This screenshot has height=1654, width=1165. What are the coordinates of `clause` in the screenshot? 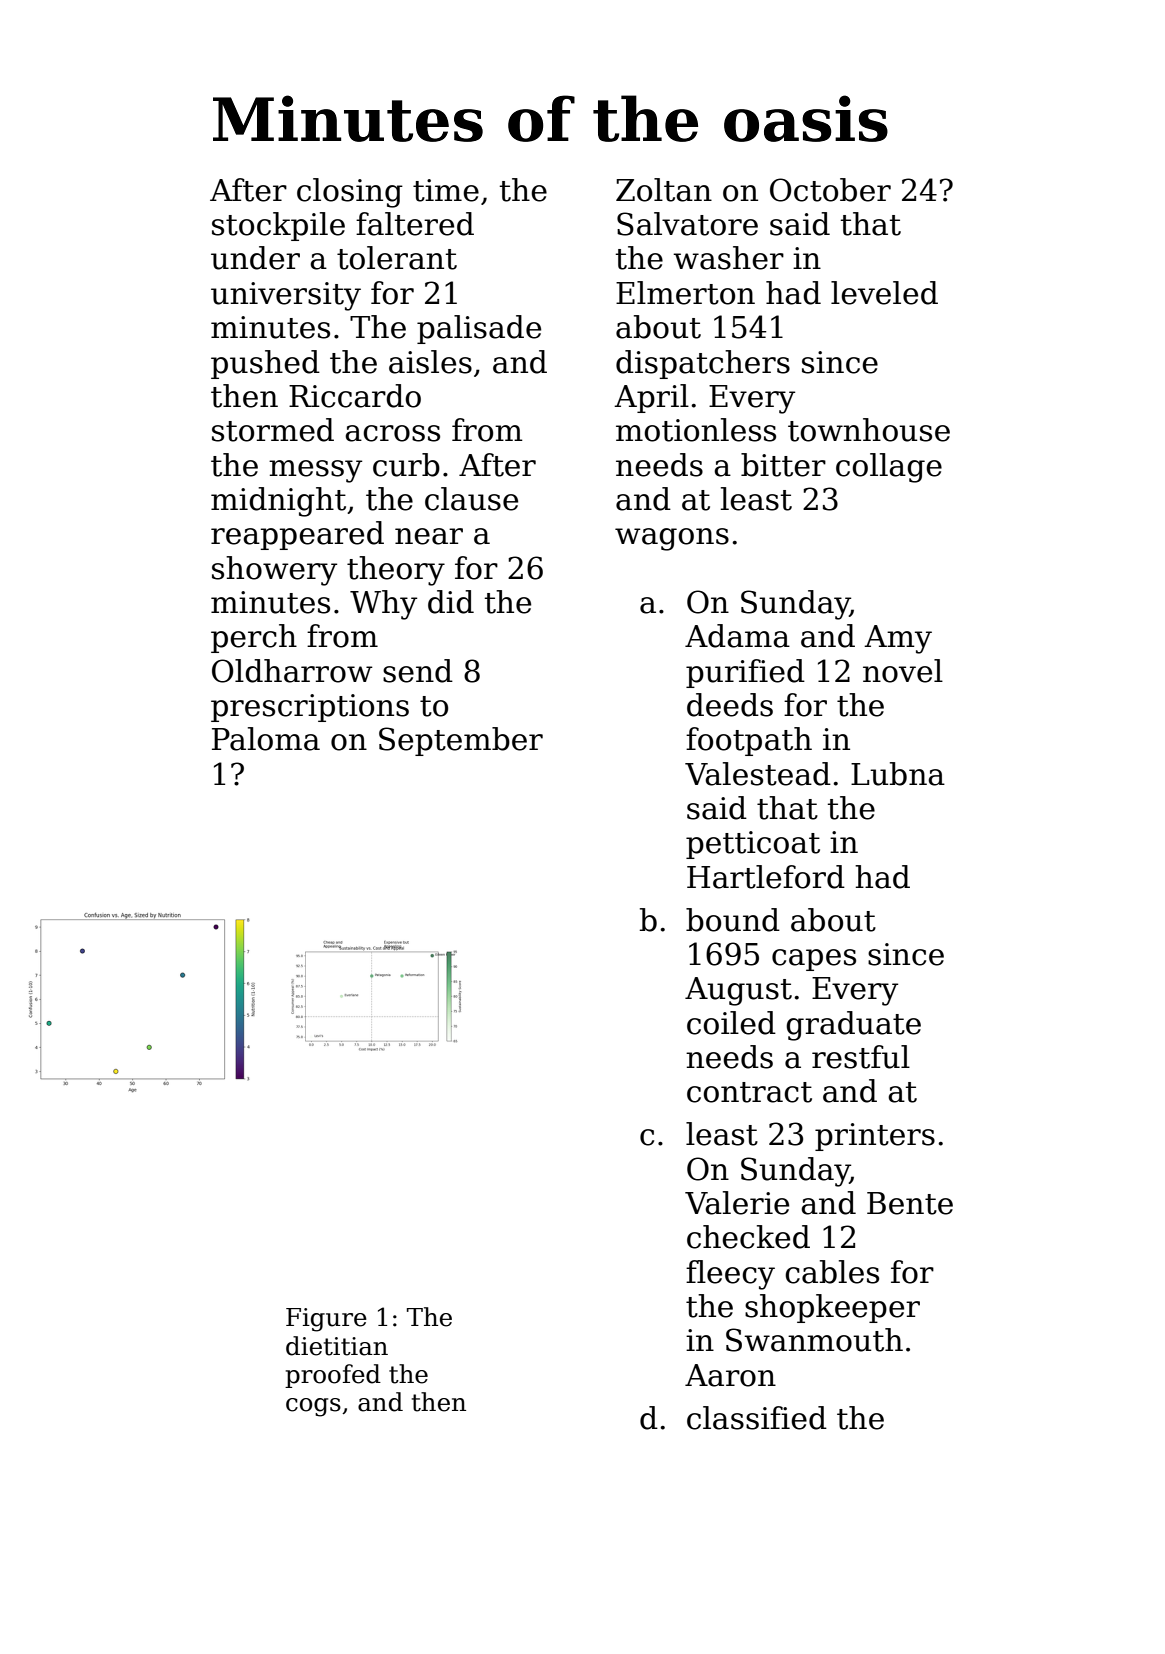 It's located at (471, 499).
